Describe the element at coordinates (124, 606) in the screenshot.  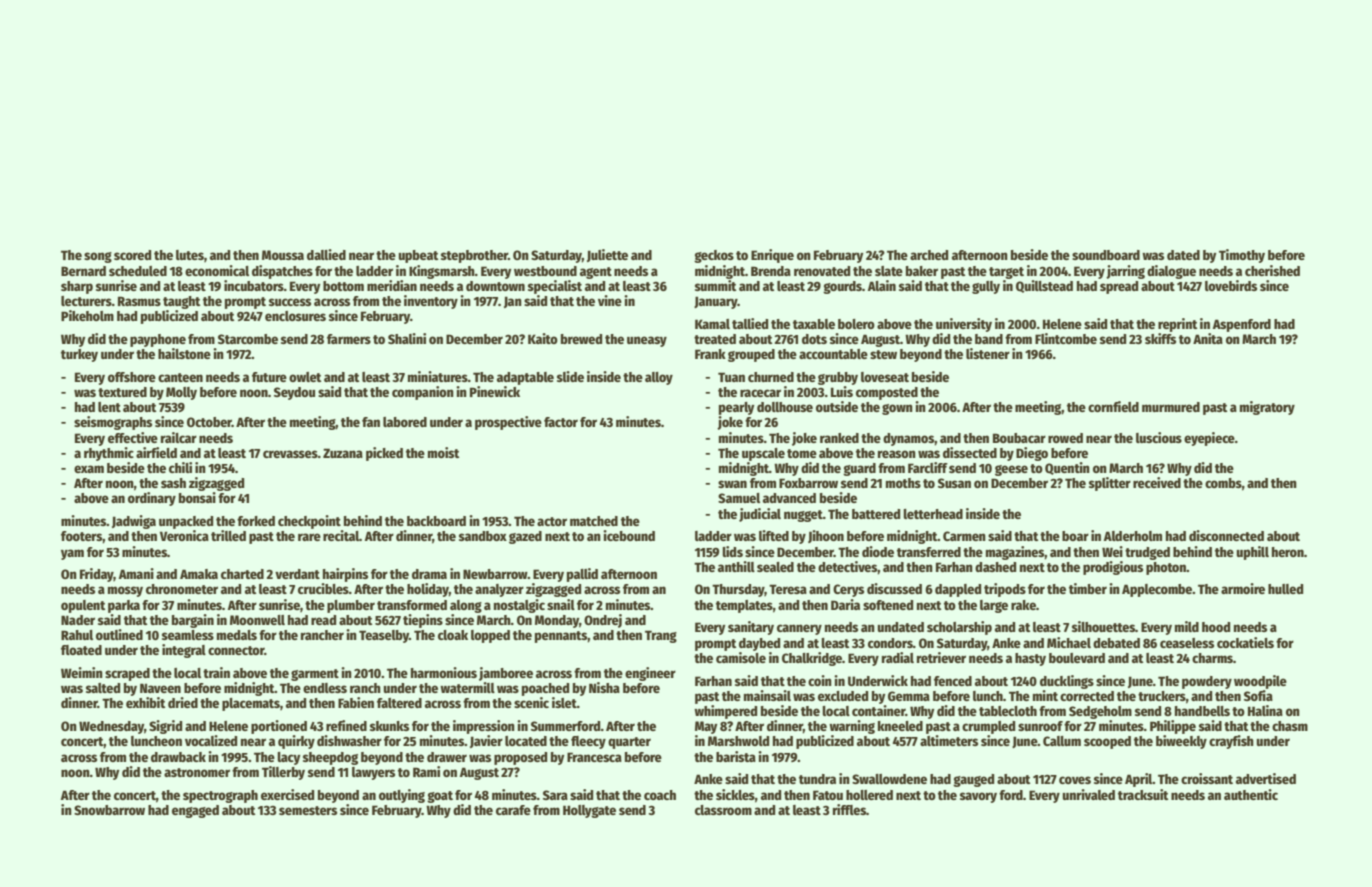
I see `parka` at that location.
